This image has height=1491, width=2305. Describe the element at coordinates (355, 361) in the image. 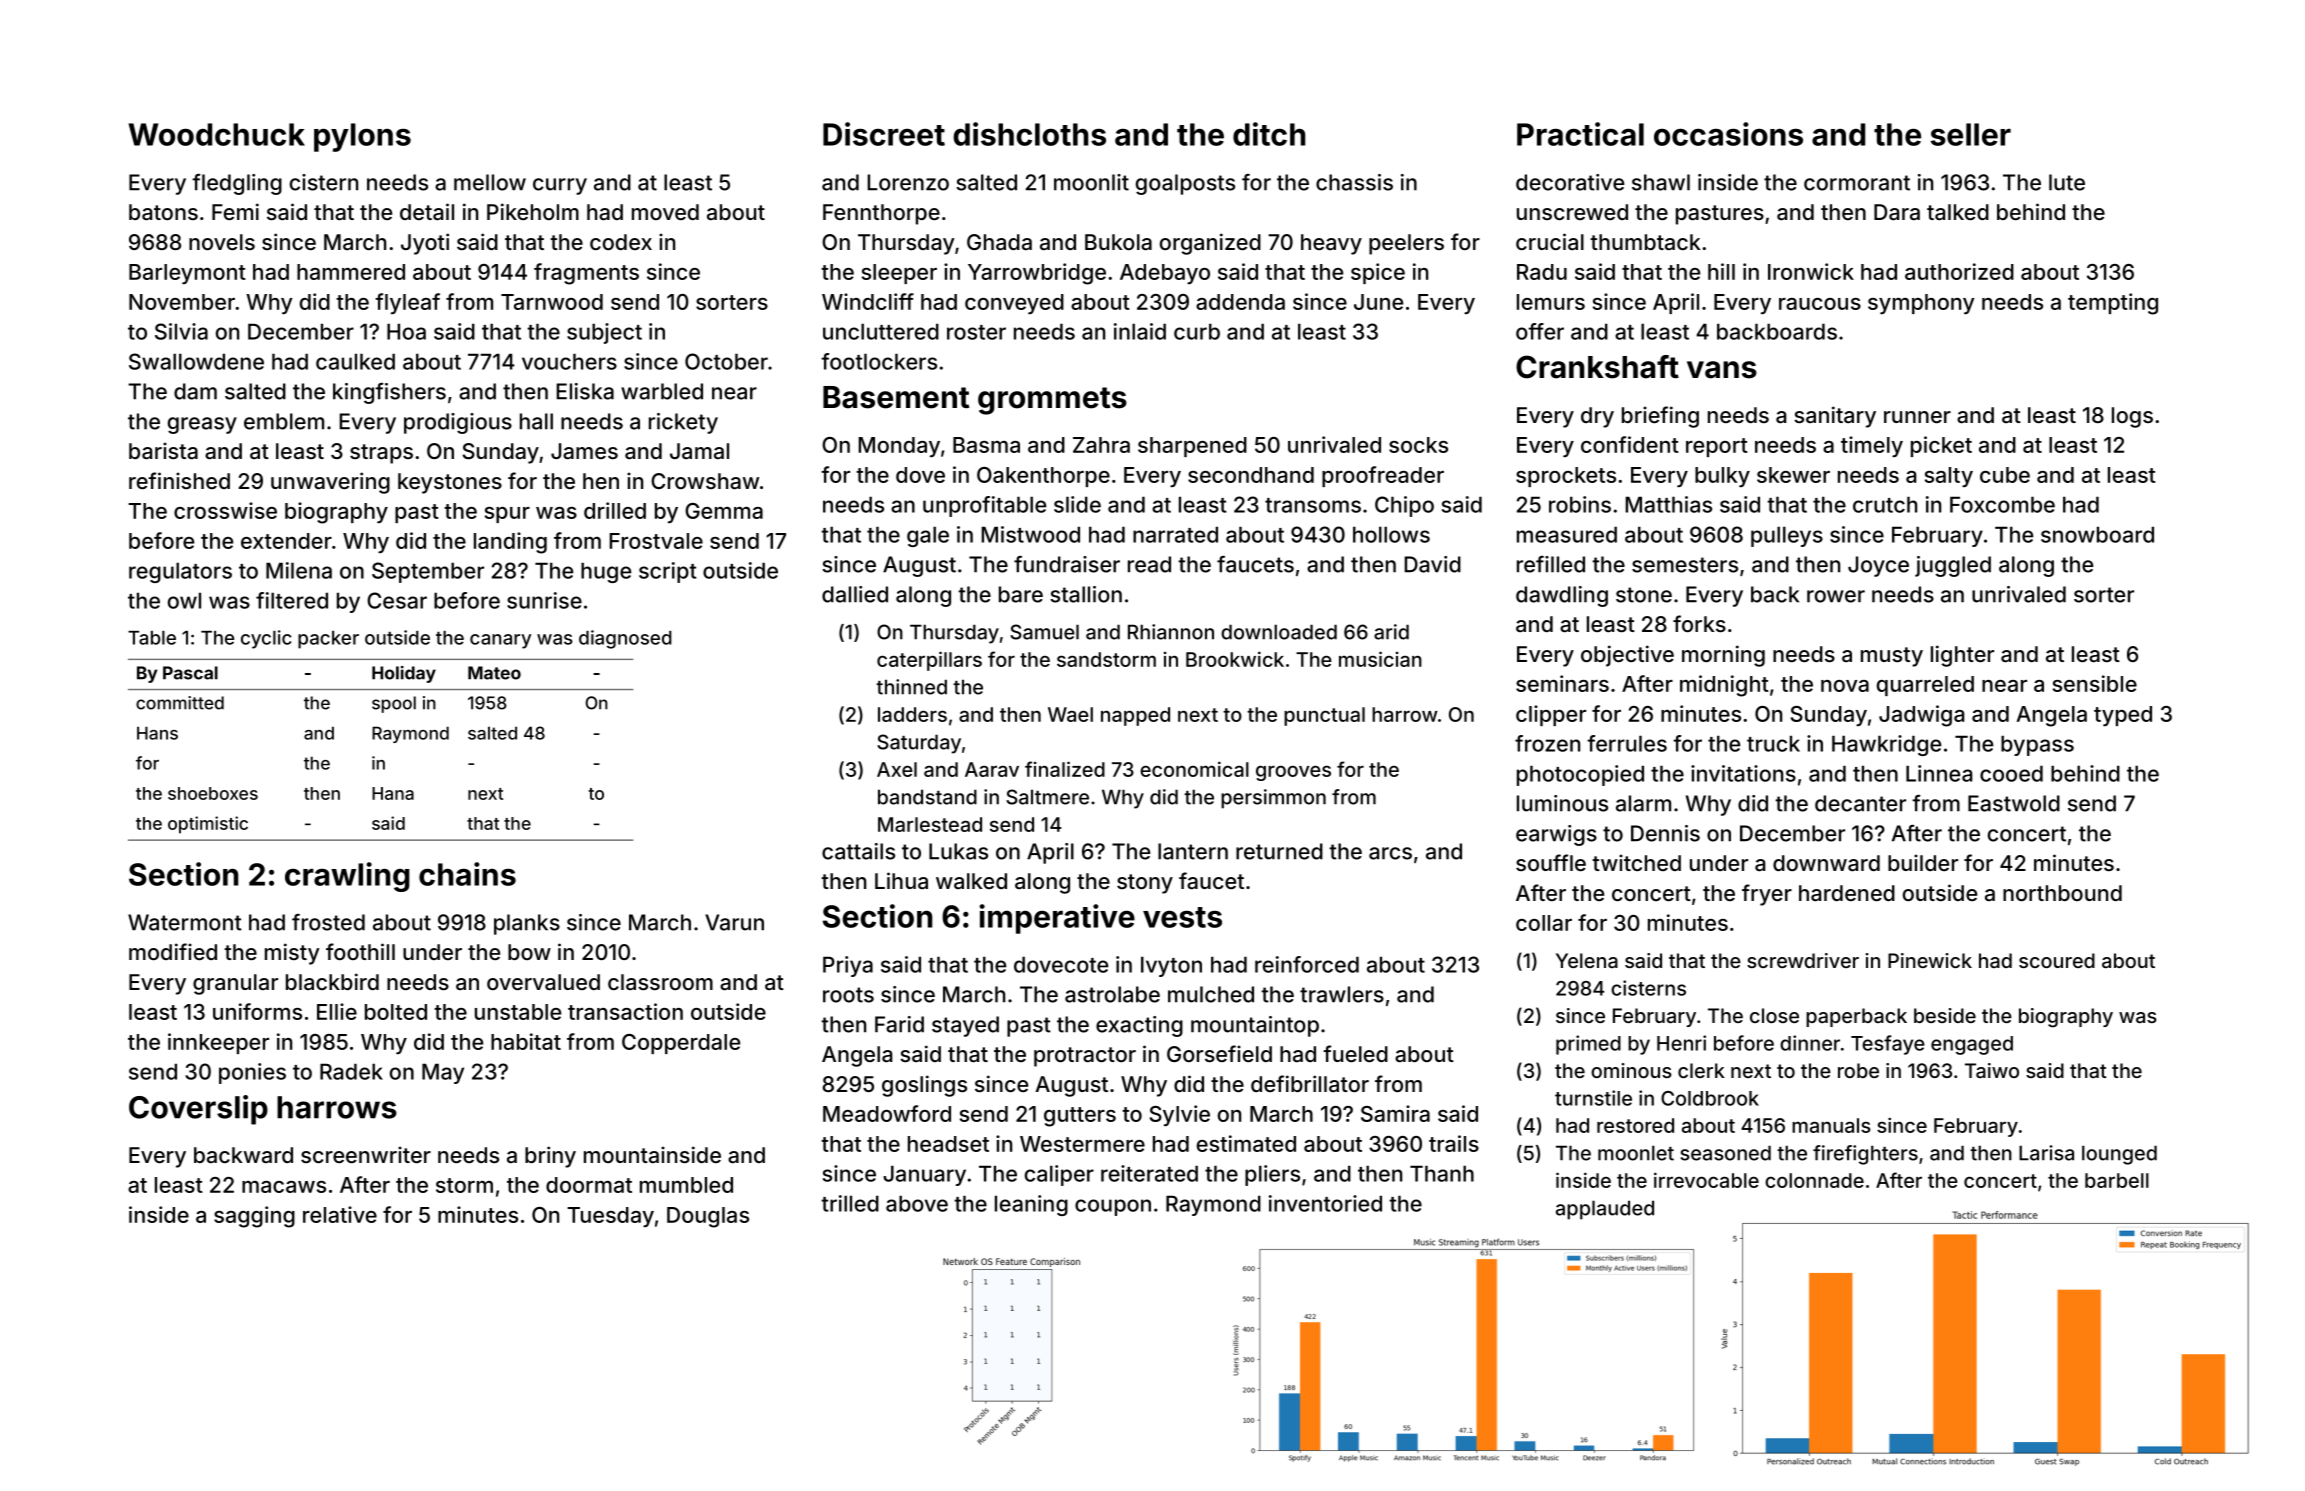

I see `caulked` at that location.
